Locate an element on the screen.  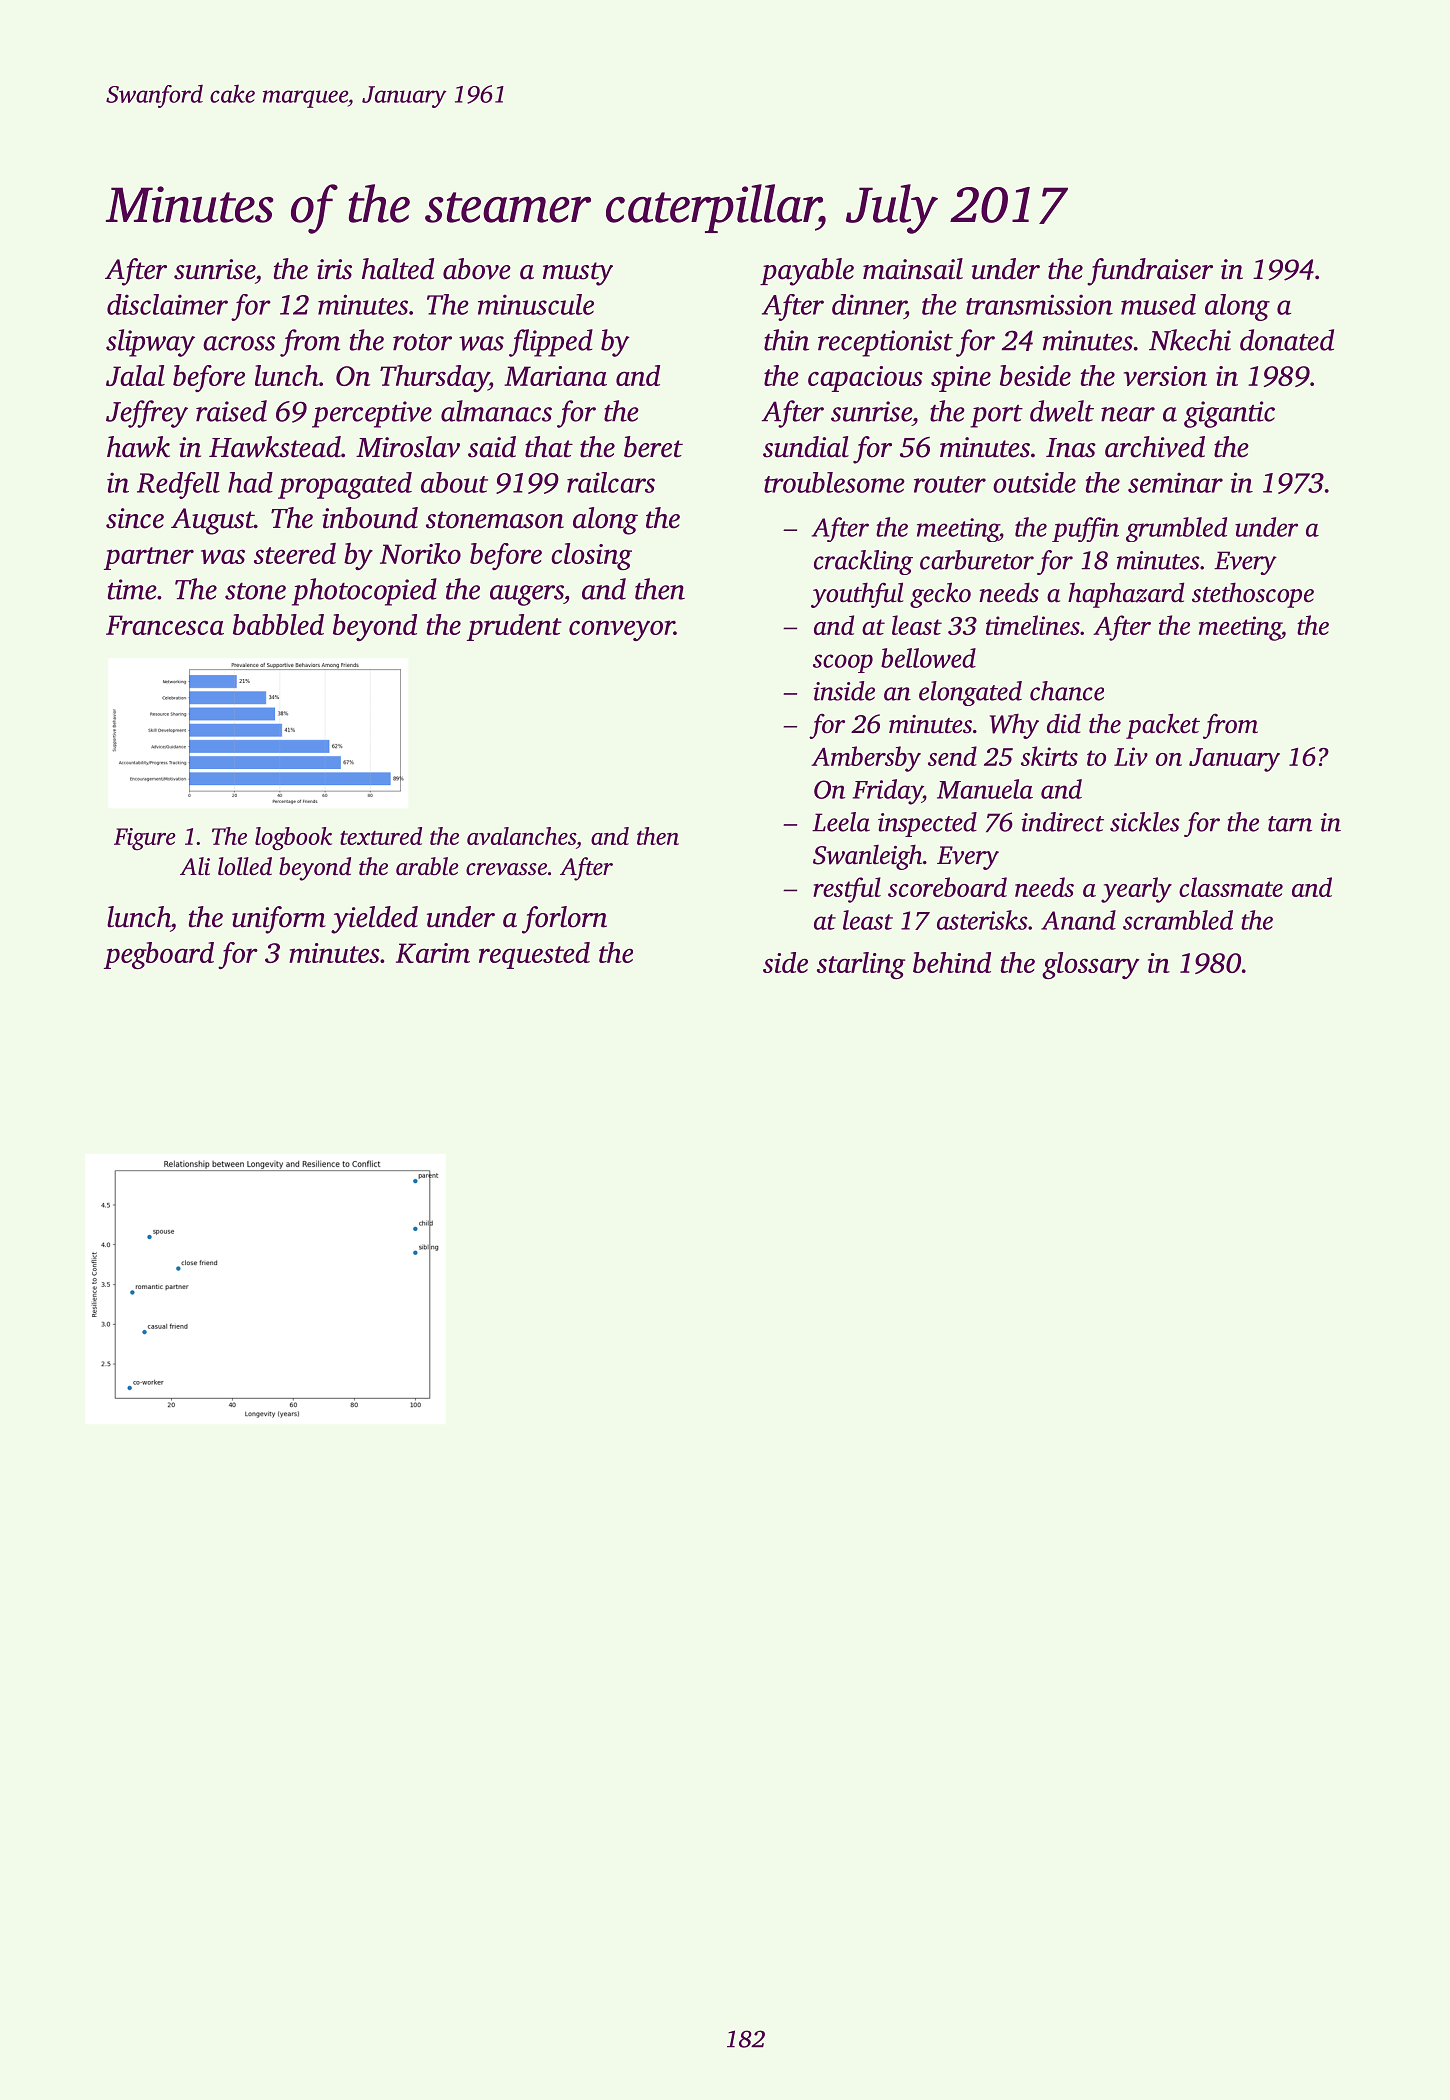
Mariana is located at coordinates (555, 376).
